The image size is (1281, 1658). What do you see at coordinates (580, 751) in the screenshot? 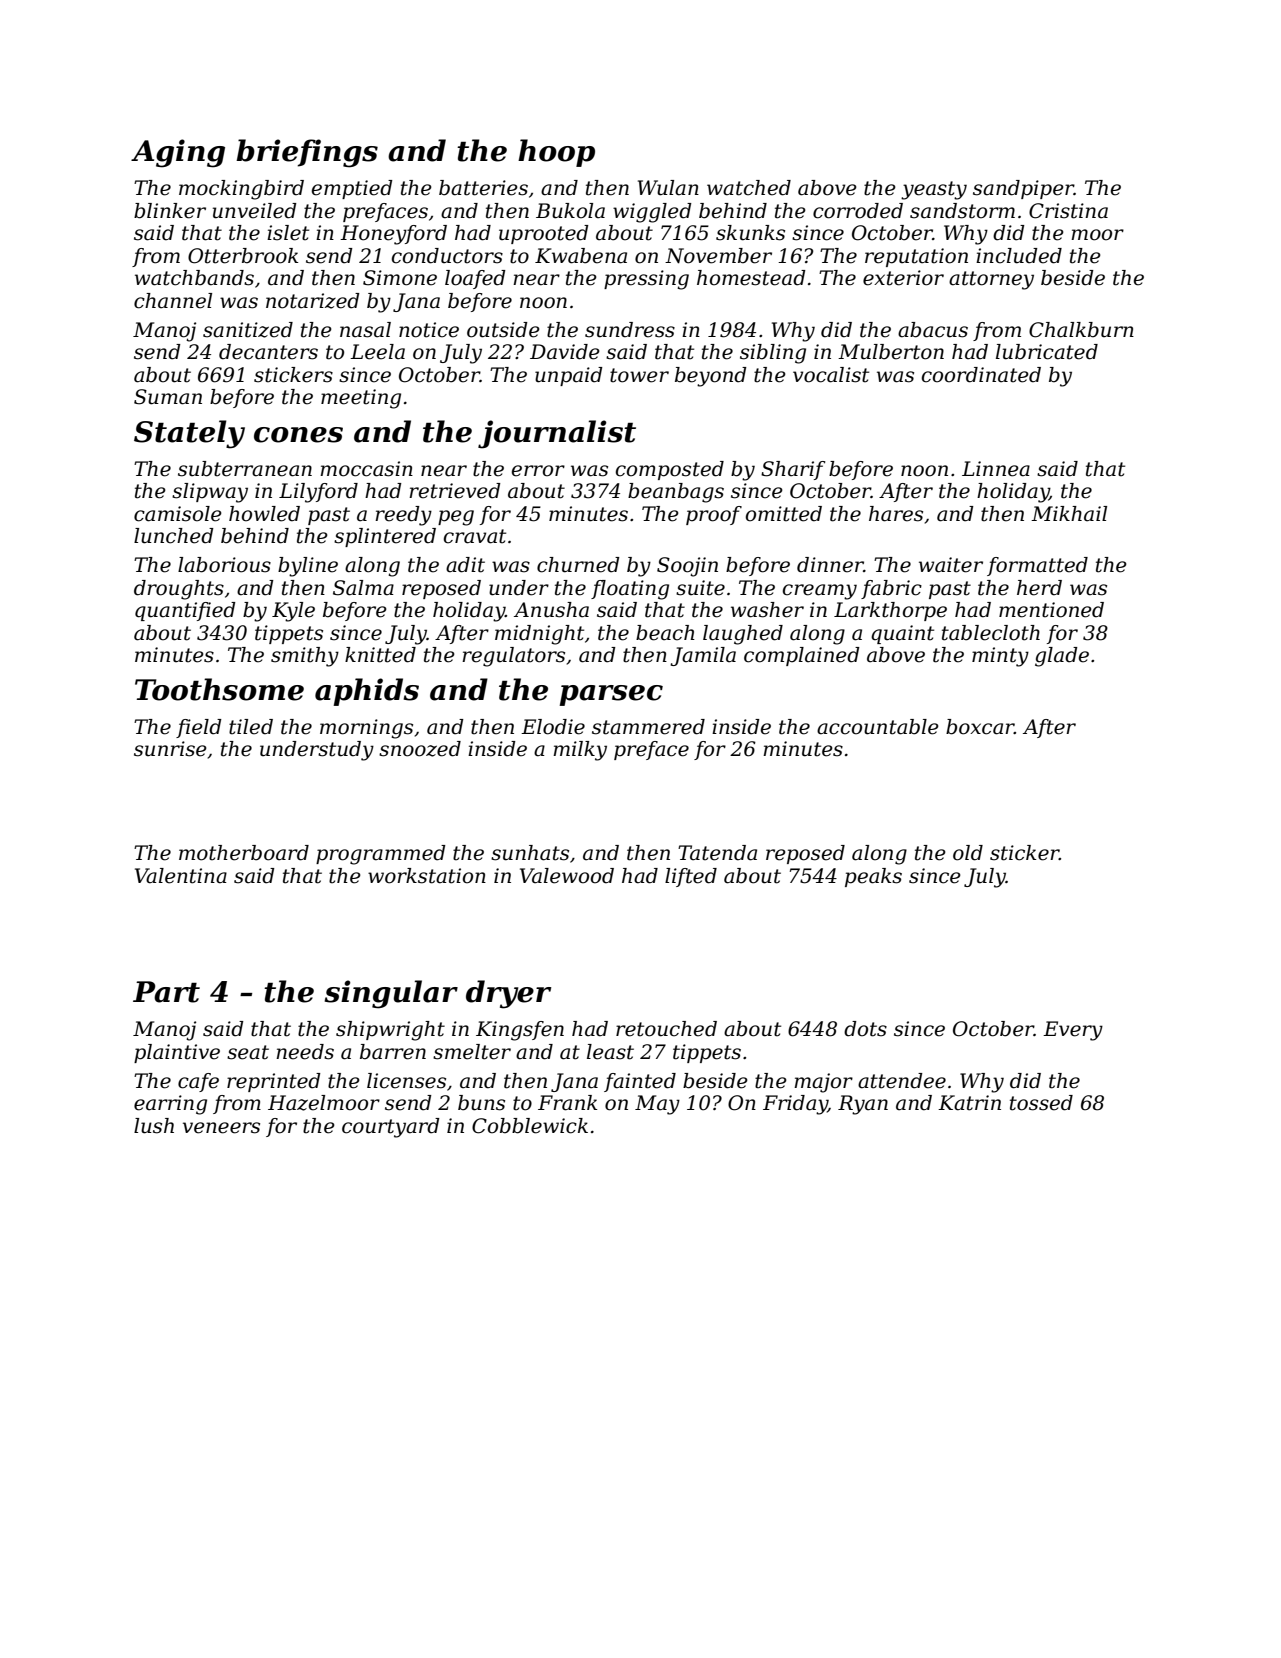
I see `milky` at bounding box center [580, 751].
